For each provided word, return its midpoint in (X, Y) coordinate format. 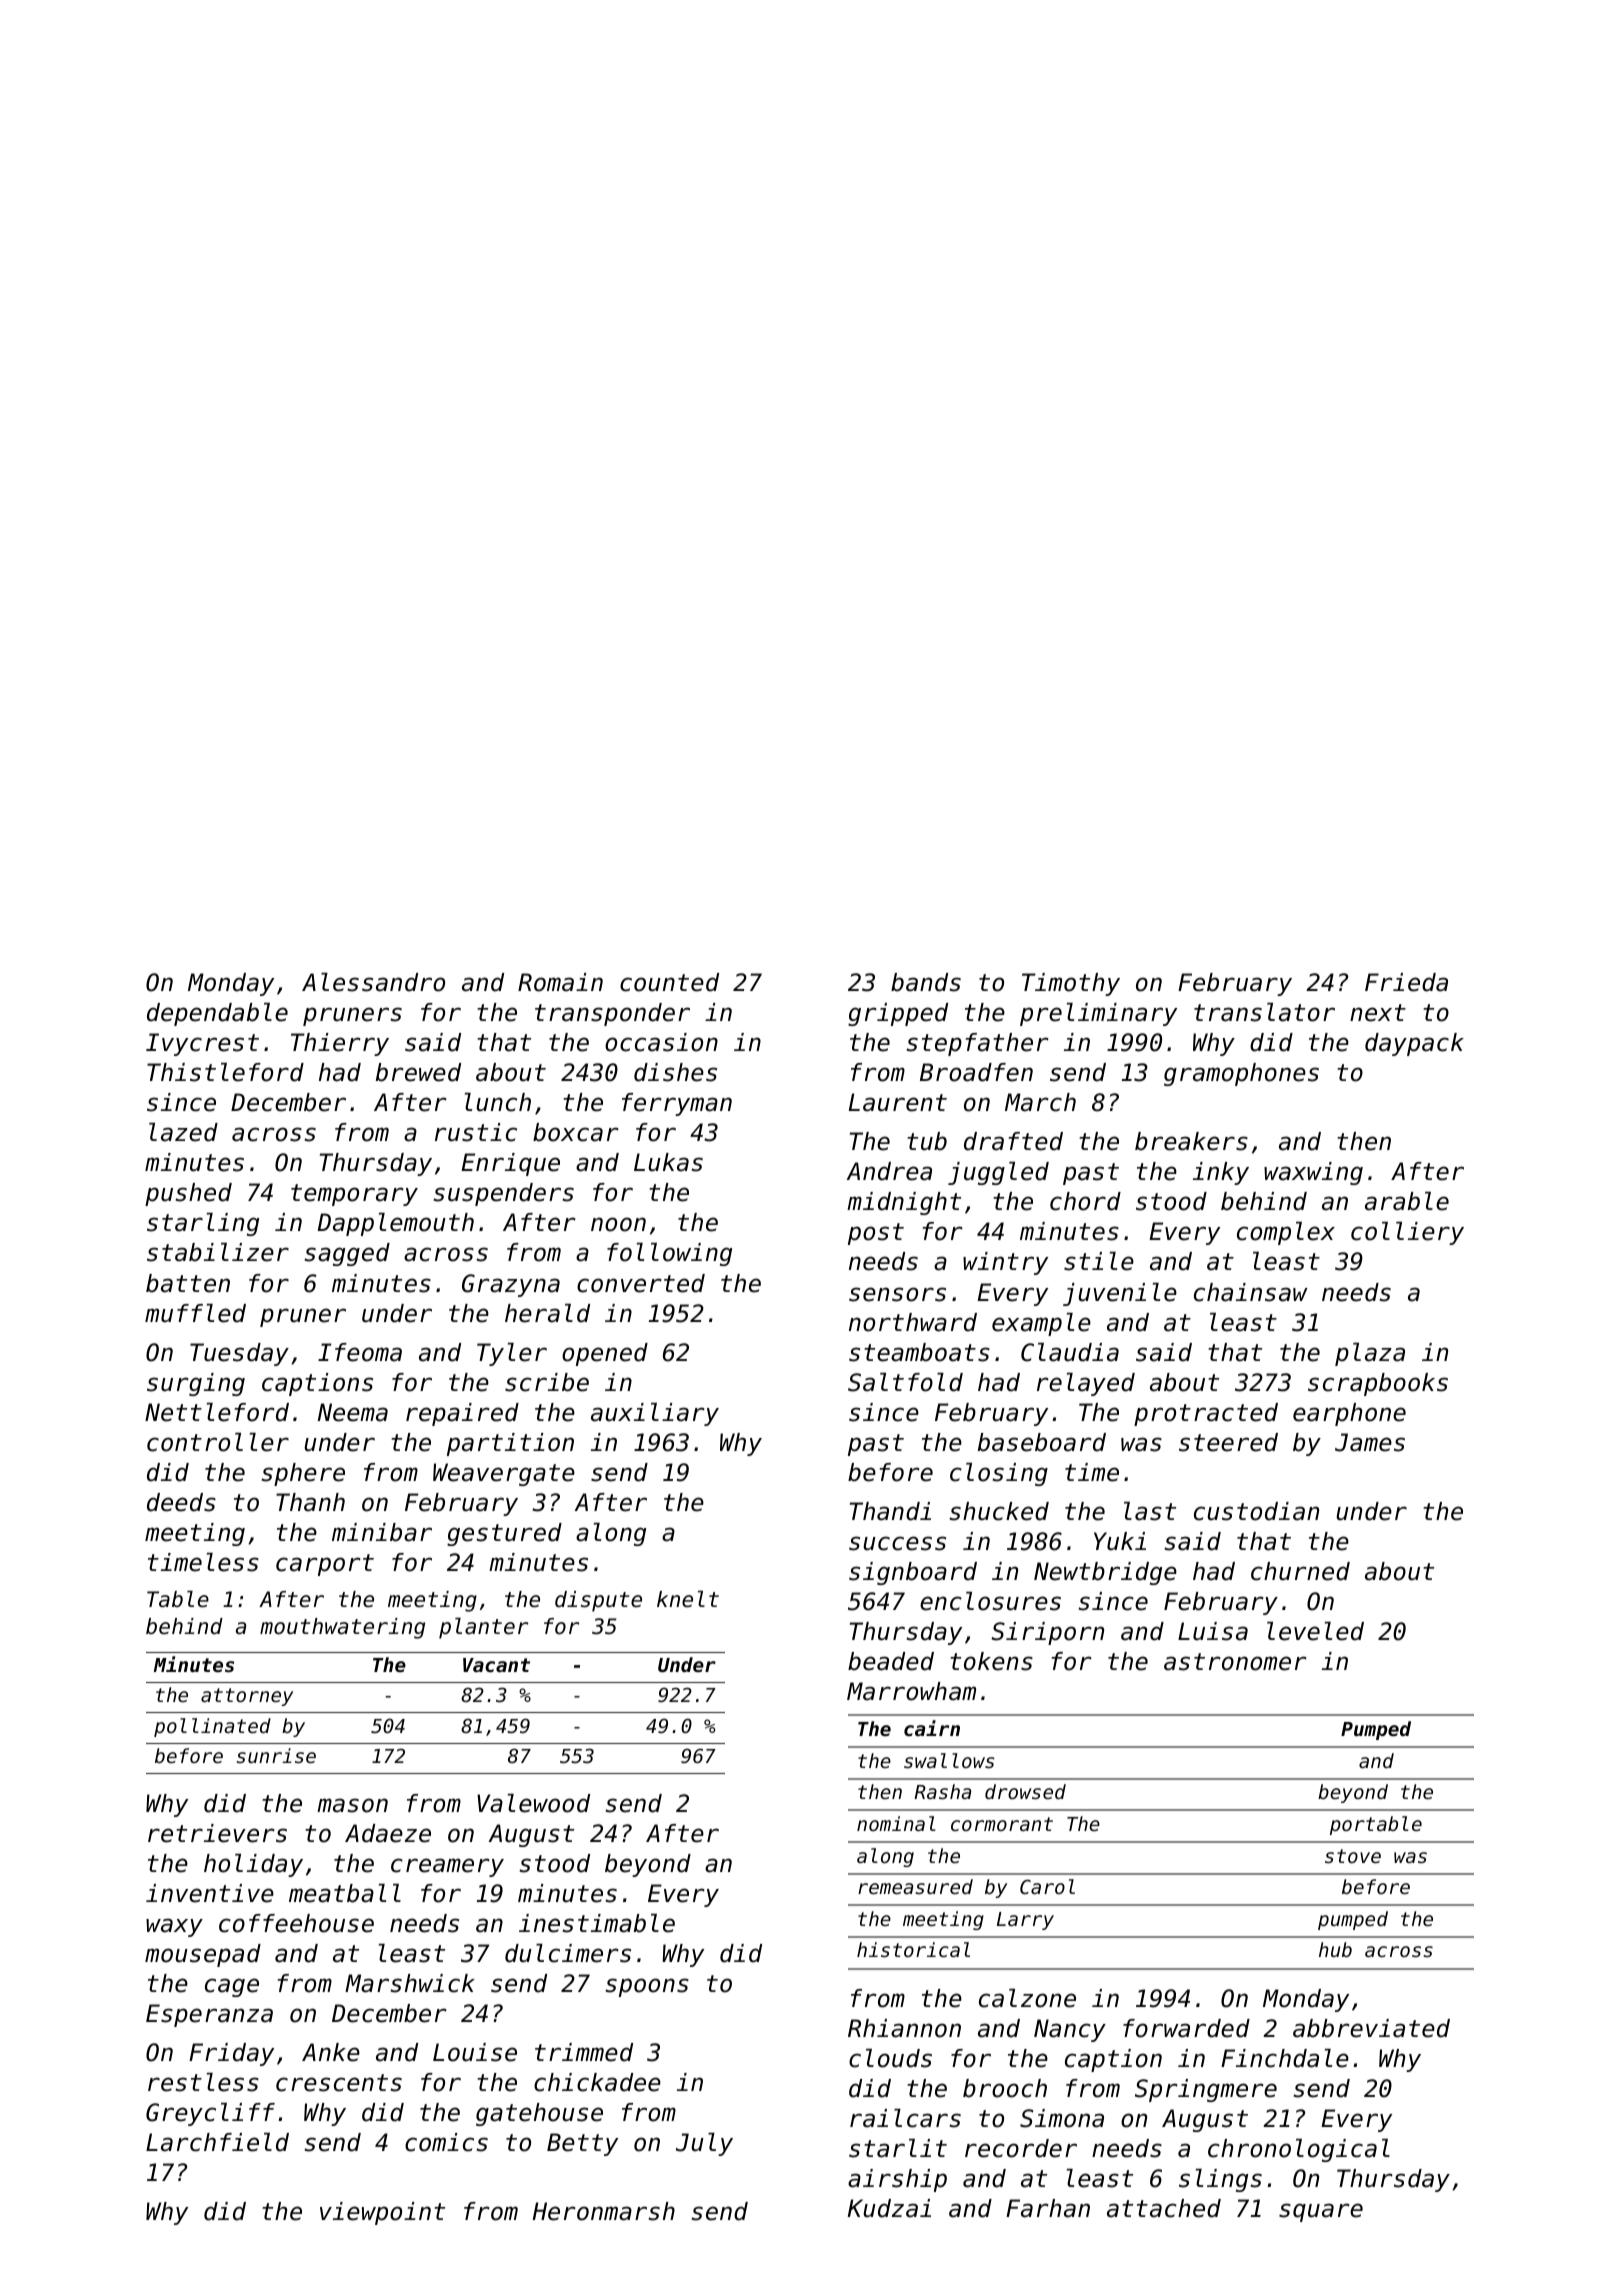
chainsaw (1251, 1292)
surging (196, 1384)
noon (618, 1224)
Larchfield (217, 2142)
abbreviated (1371, 2028)
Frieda (1406, 982)
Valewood (533, 1803)
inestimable (597, 1923)
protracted (1206, 1414)
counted (669, 982)
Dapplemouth (396, 1224)
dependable (217, 1014)
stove (1353, 1856)
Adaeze (388, 1833)
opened (605, 1354)
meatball (345, 1893)
